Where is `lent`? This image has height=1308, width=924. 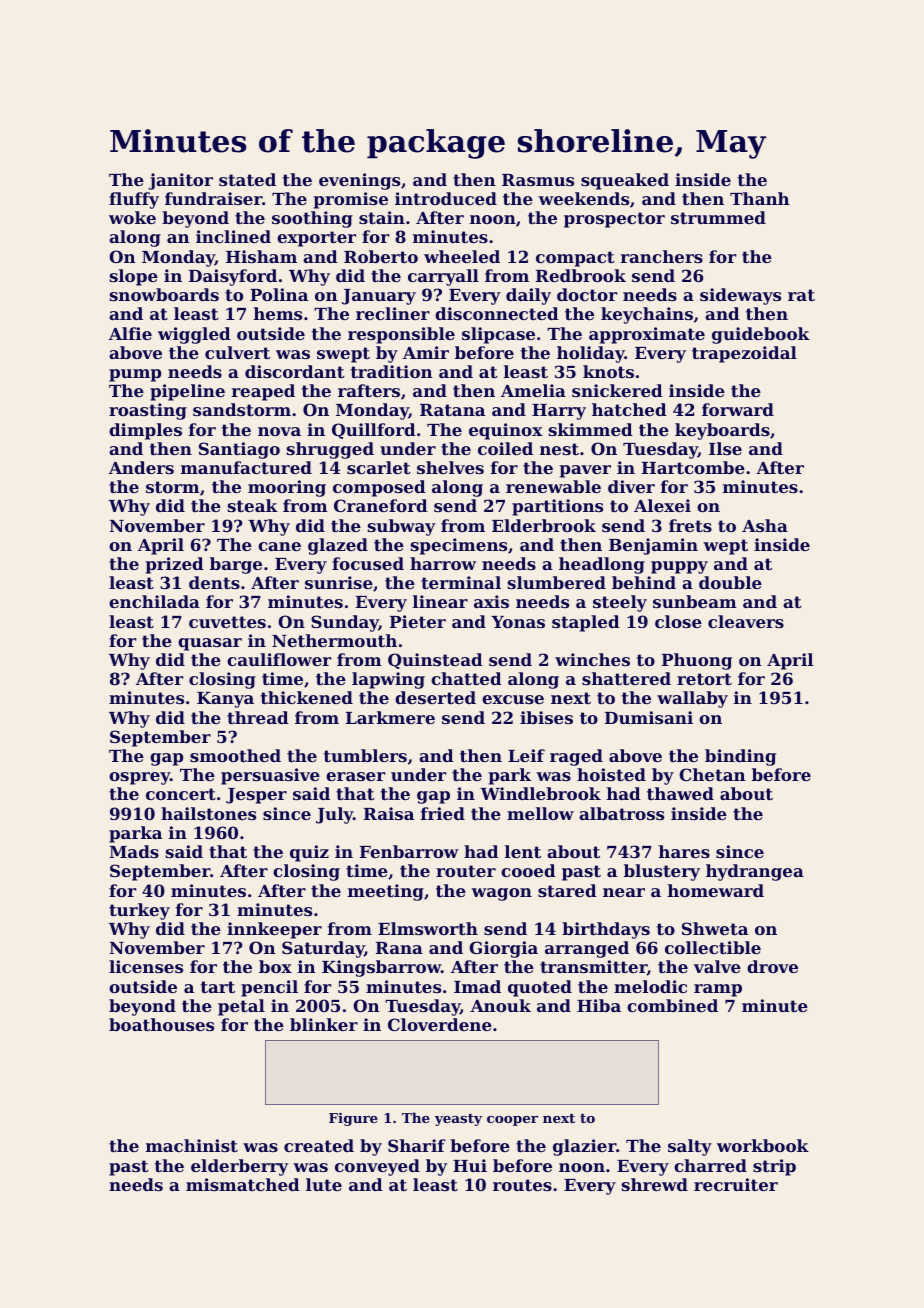 lent is located at coordinates (523, 851).
